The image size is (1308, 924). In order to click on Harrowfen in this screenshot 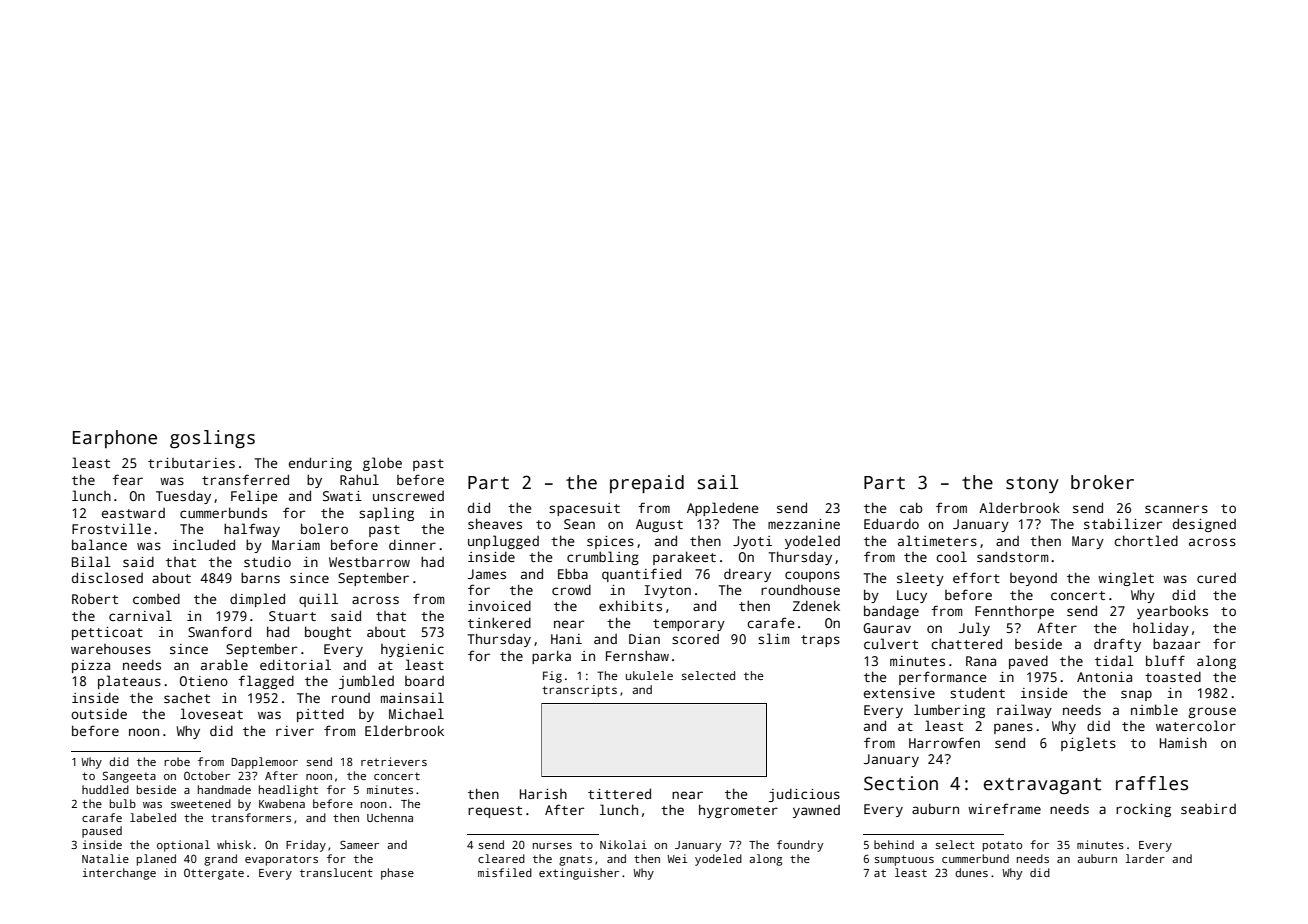, I will do `click(944, 742)`.
